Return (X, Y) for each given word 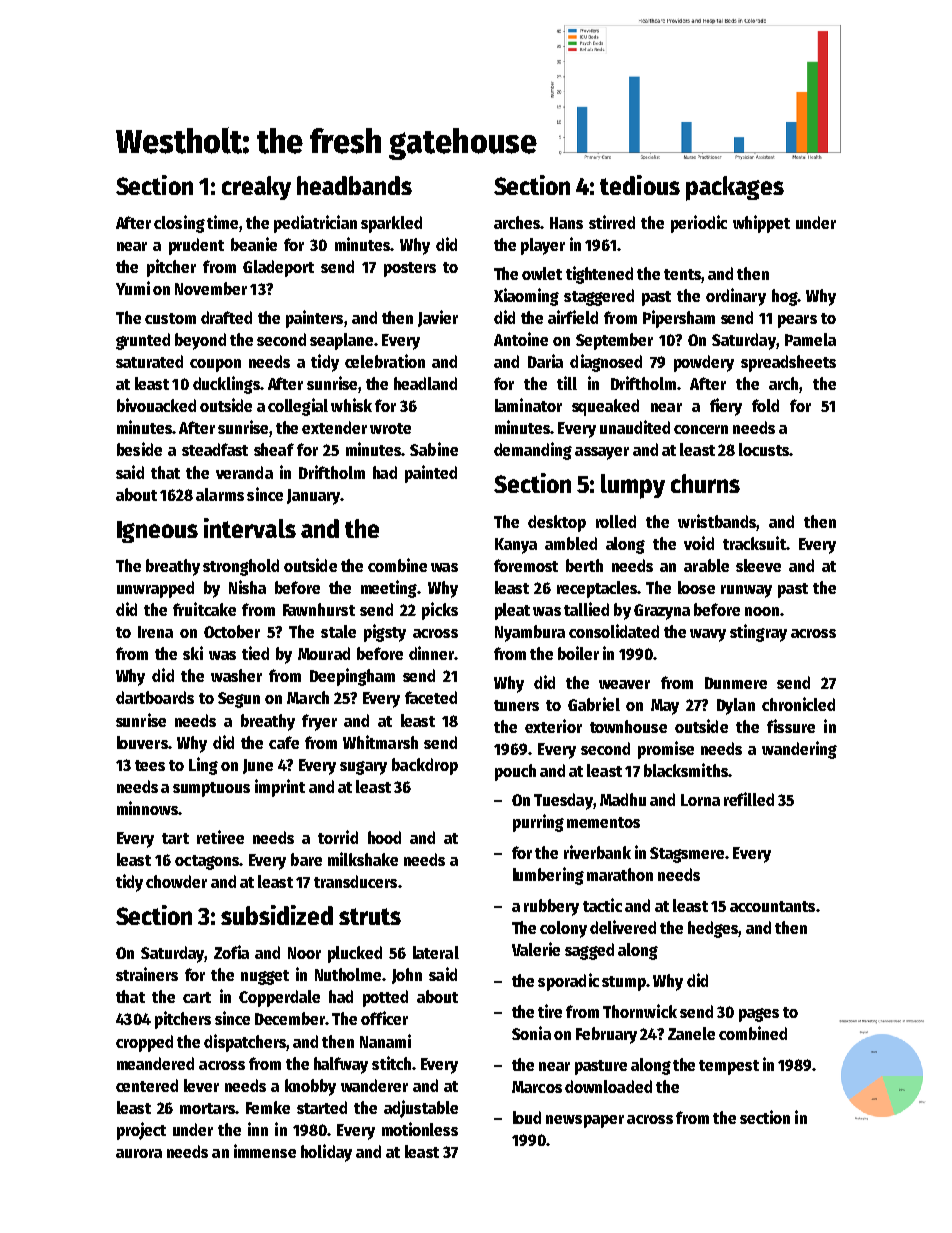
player (543, 246)
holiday (326, 1153)
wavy (708, 635)
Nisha (247, 587)
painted (431, 474)
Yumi (133, 288)
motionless (420, 1129)
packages (735, 188)
